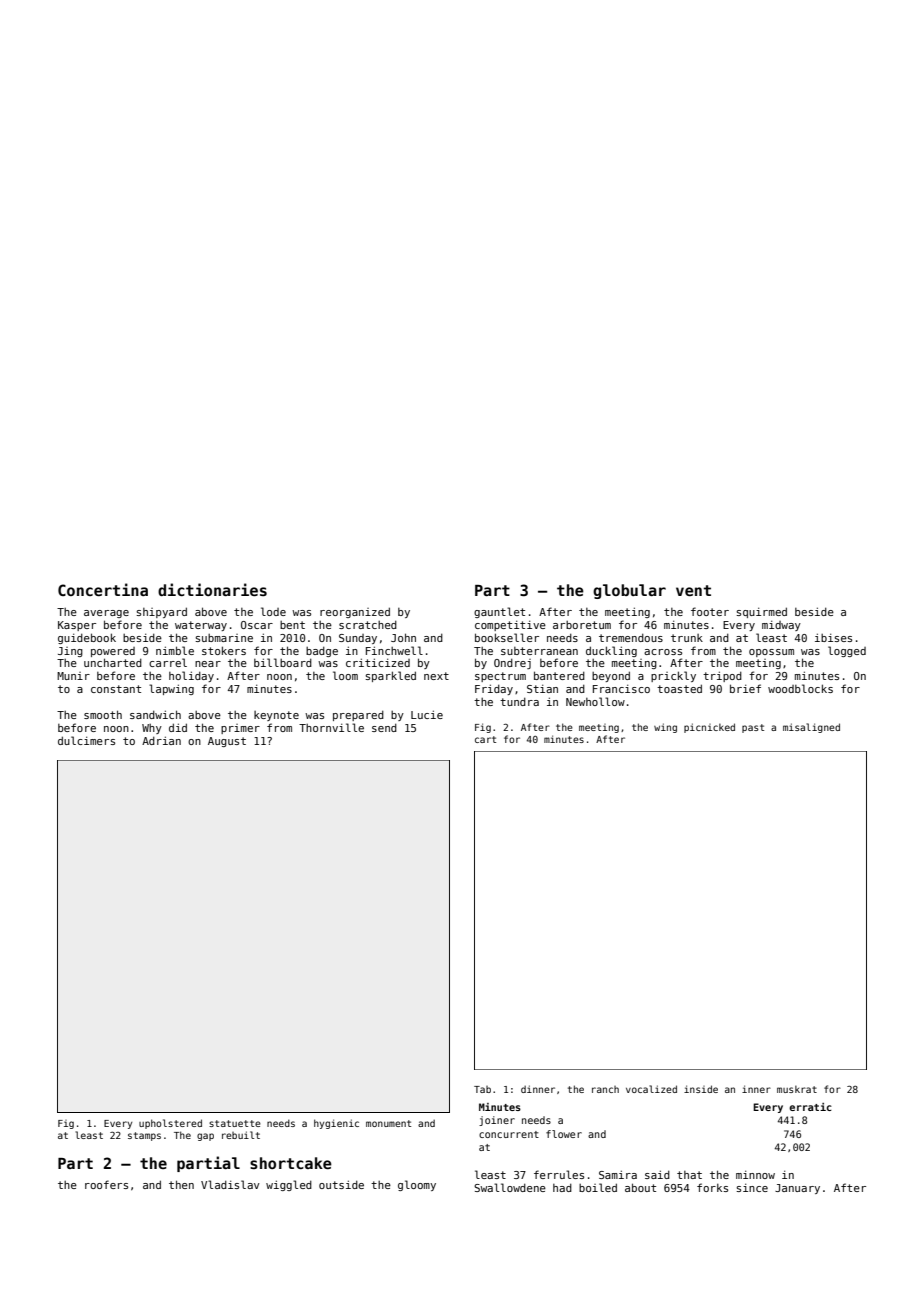 Image resolution: width=924 pixels, height=1308 pixels. What do you see at coordinates (291, 1163) in the page?
I see `shortcake` at bounding box center [291, 1163].
